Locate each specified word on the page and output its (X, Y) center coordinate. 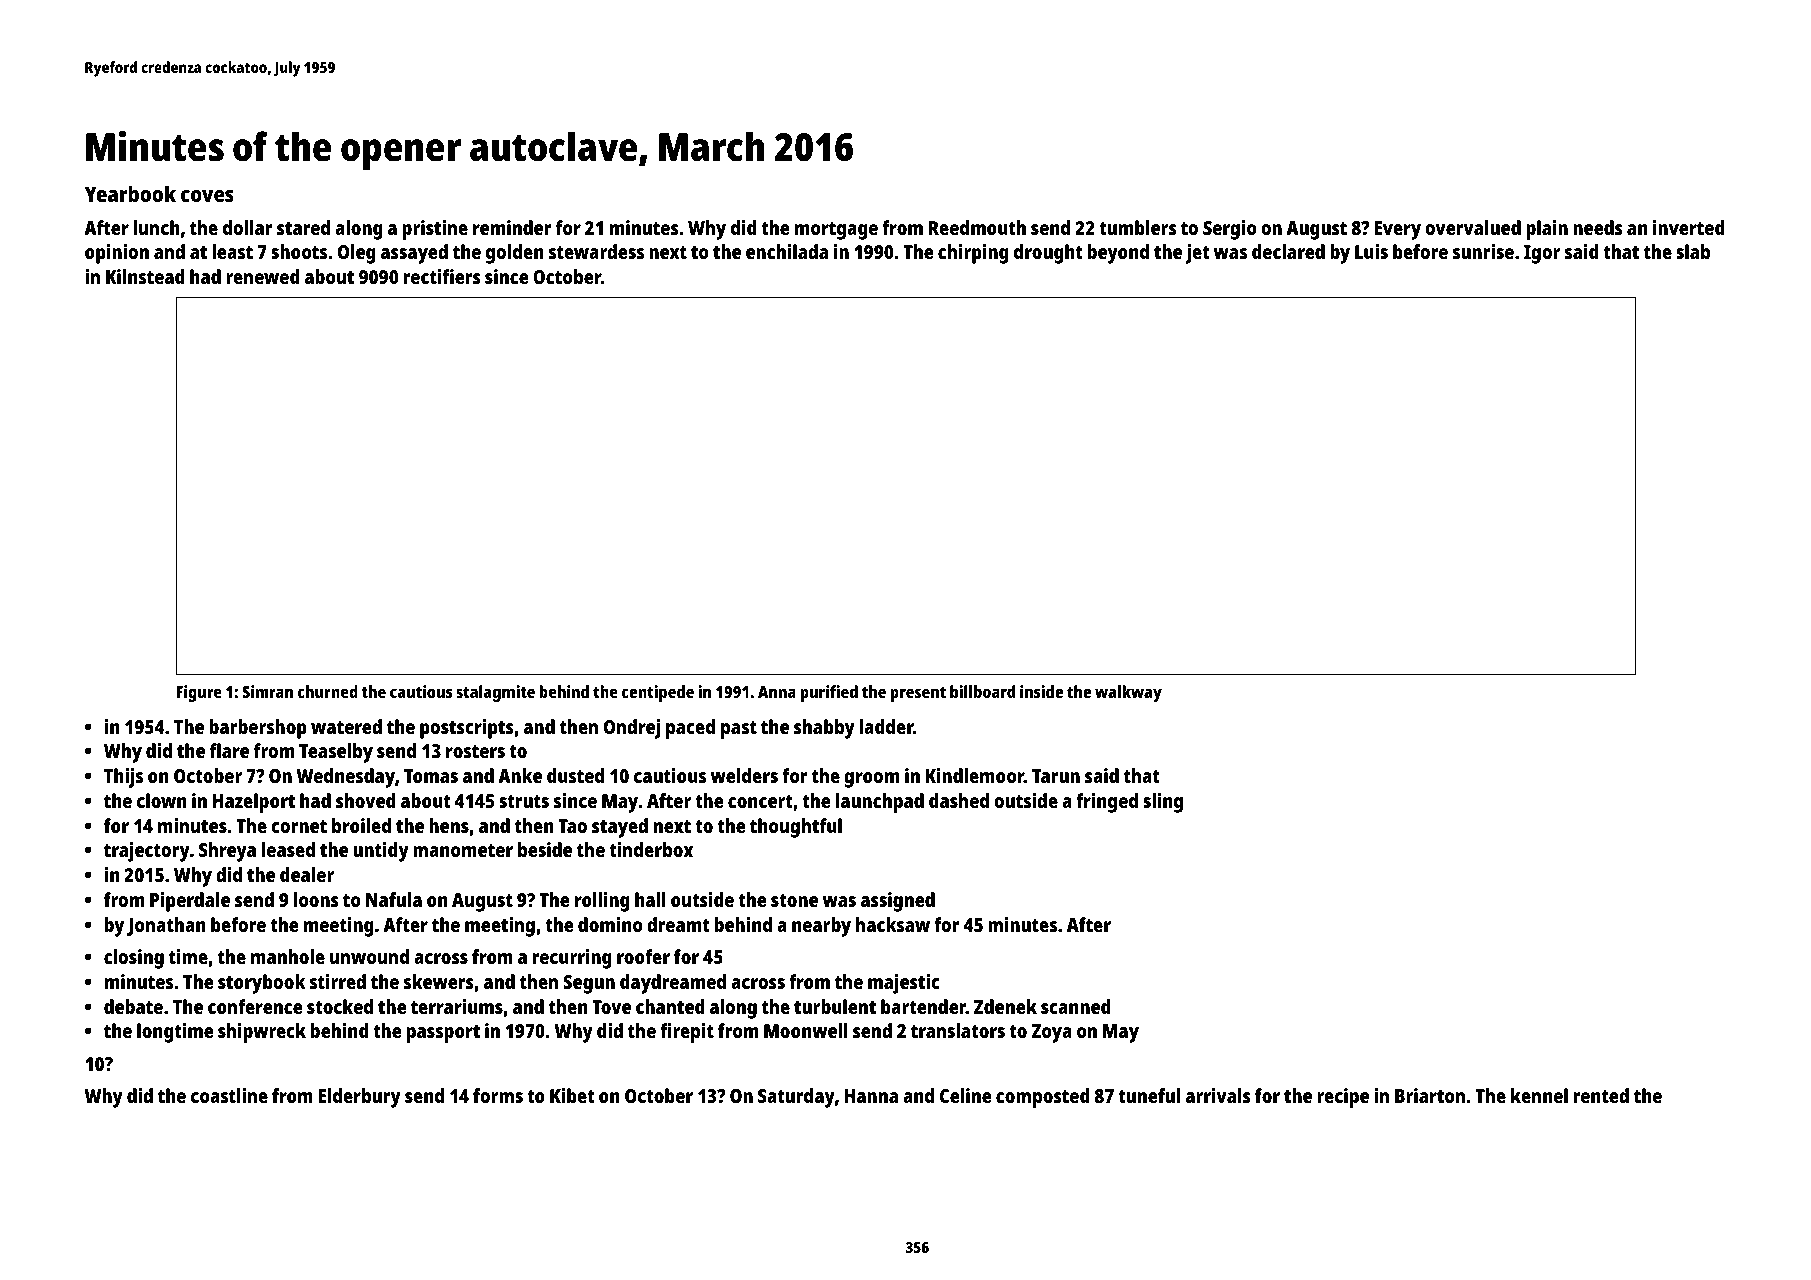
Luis (1371, 251)
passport (443, 1034)
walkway (1128, 693)
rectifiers (442, 276)
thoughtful (796, 828)
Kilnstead (145, 276)
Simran (267, 691)
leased (288, 849)
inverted (1689, 227)
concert (760, 801)
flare (229, 750)
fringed (1107, 803)
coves (207, 196)
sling (1163, 803)
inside (1041, 691)
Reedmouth (977, 227)
